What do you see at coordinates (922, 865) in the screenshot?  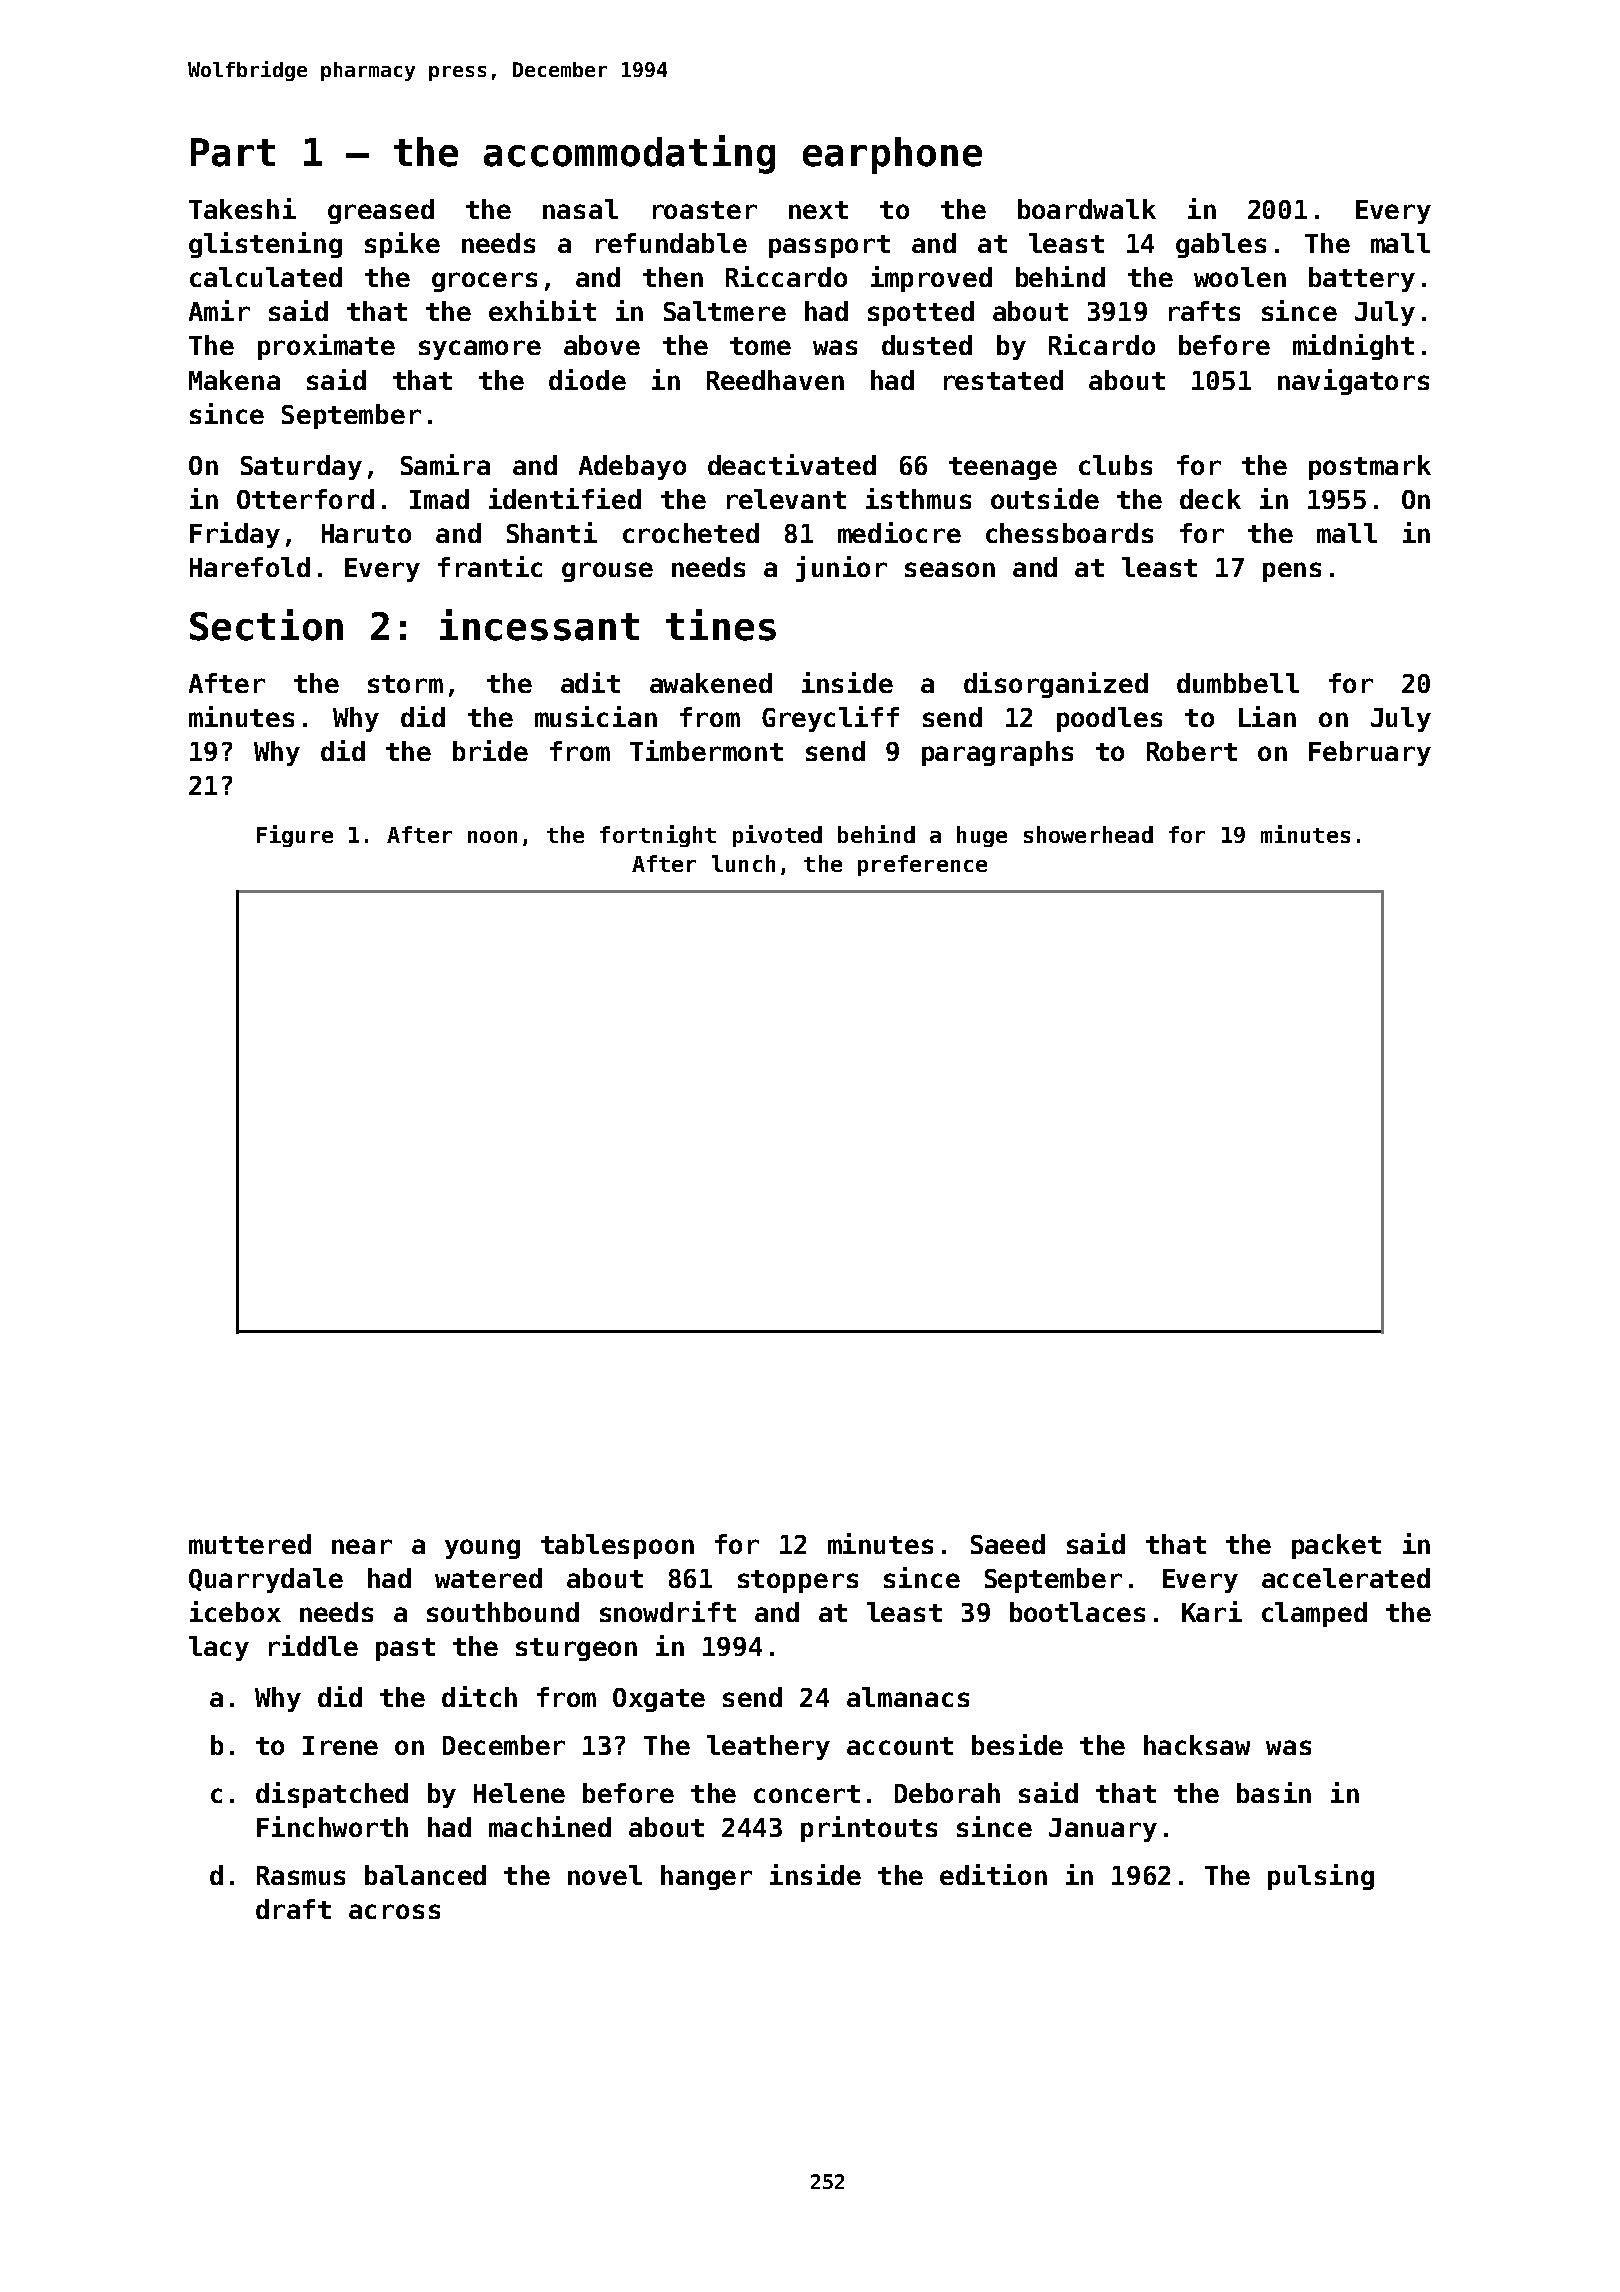 I see `preference` at bounding box center [922, 865].
